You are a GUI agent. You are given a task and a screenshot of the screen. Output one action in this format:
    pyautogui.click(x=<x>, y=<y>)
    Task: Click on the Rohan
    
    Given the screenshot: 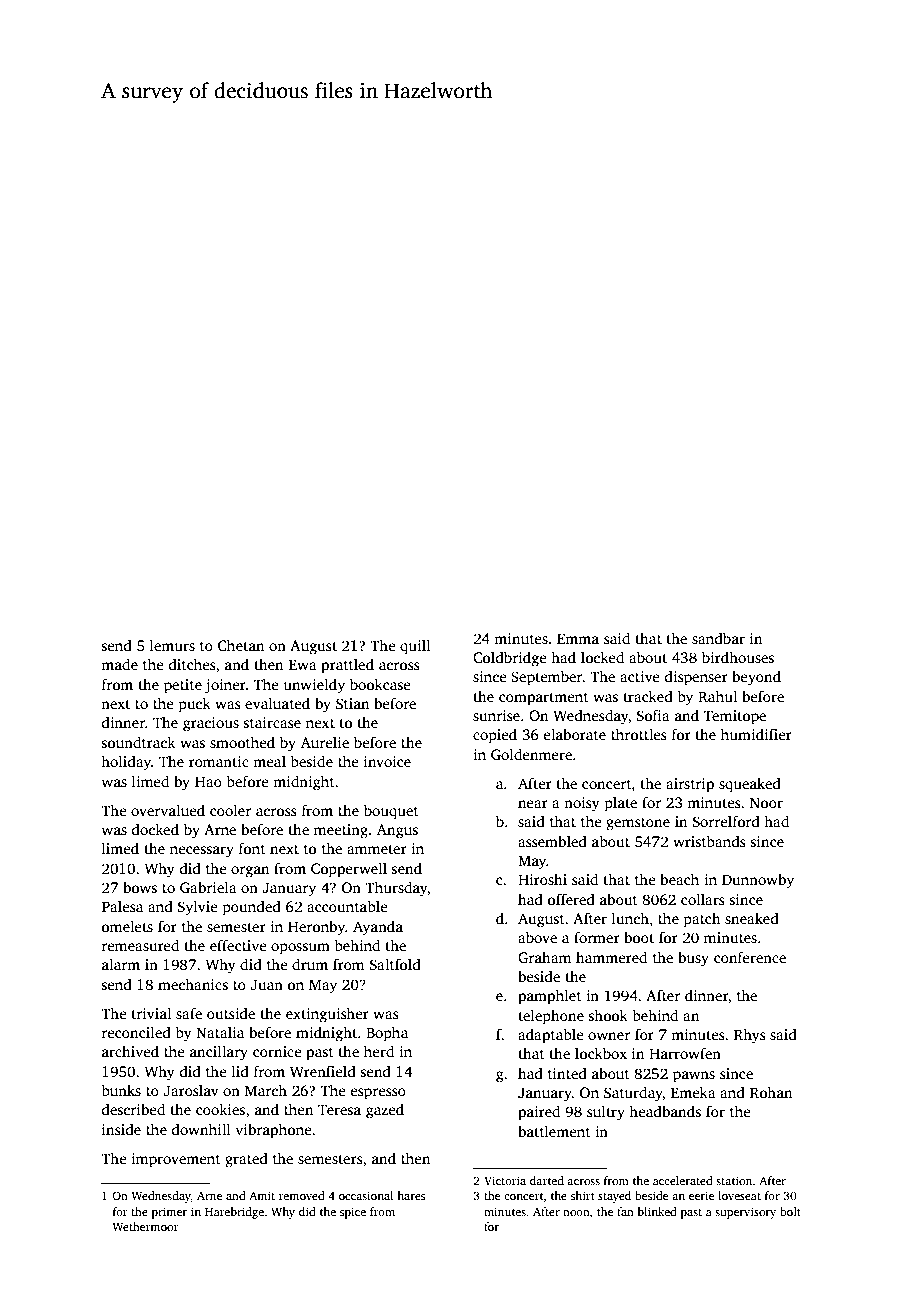 What is the action you would take?
    pyautogui.click(x=771, y=1092)
